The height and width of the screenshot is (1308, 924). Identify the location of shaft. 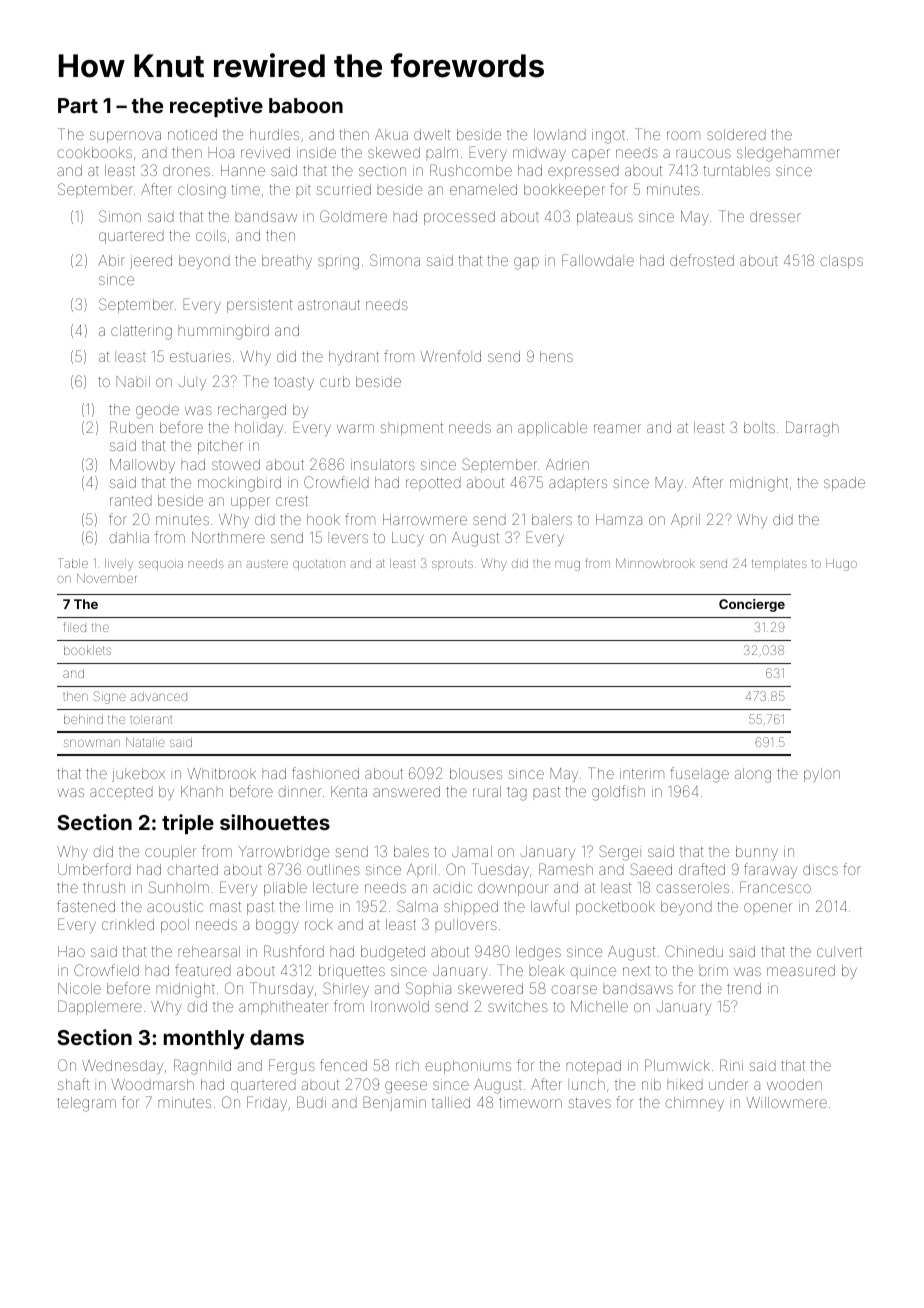
(73, 1084).
